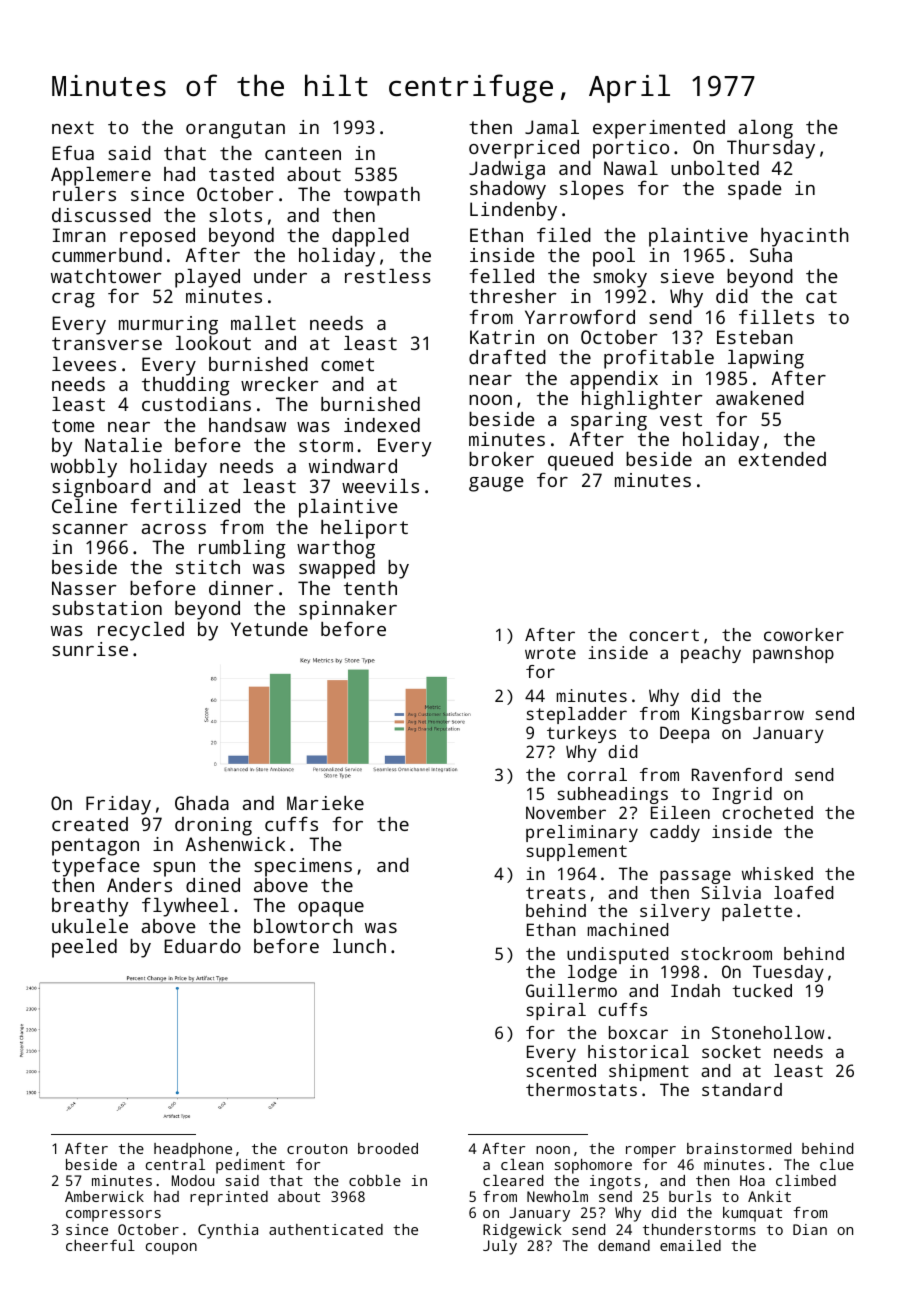  What do you see at coordinates (380, 486) in the screenshot?
I see `weevils` at bounding box center [380, 486].
